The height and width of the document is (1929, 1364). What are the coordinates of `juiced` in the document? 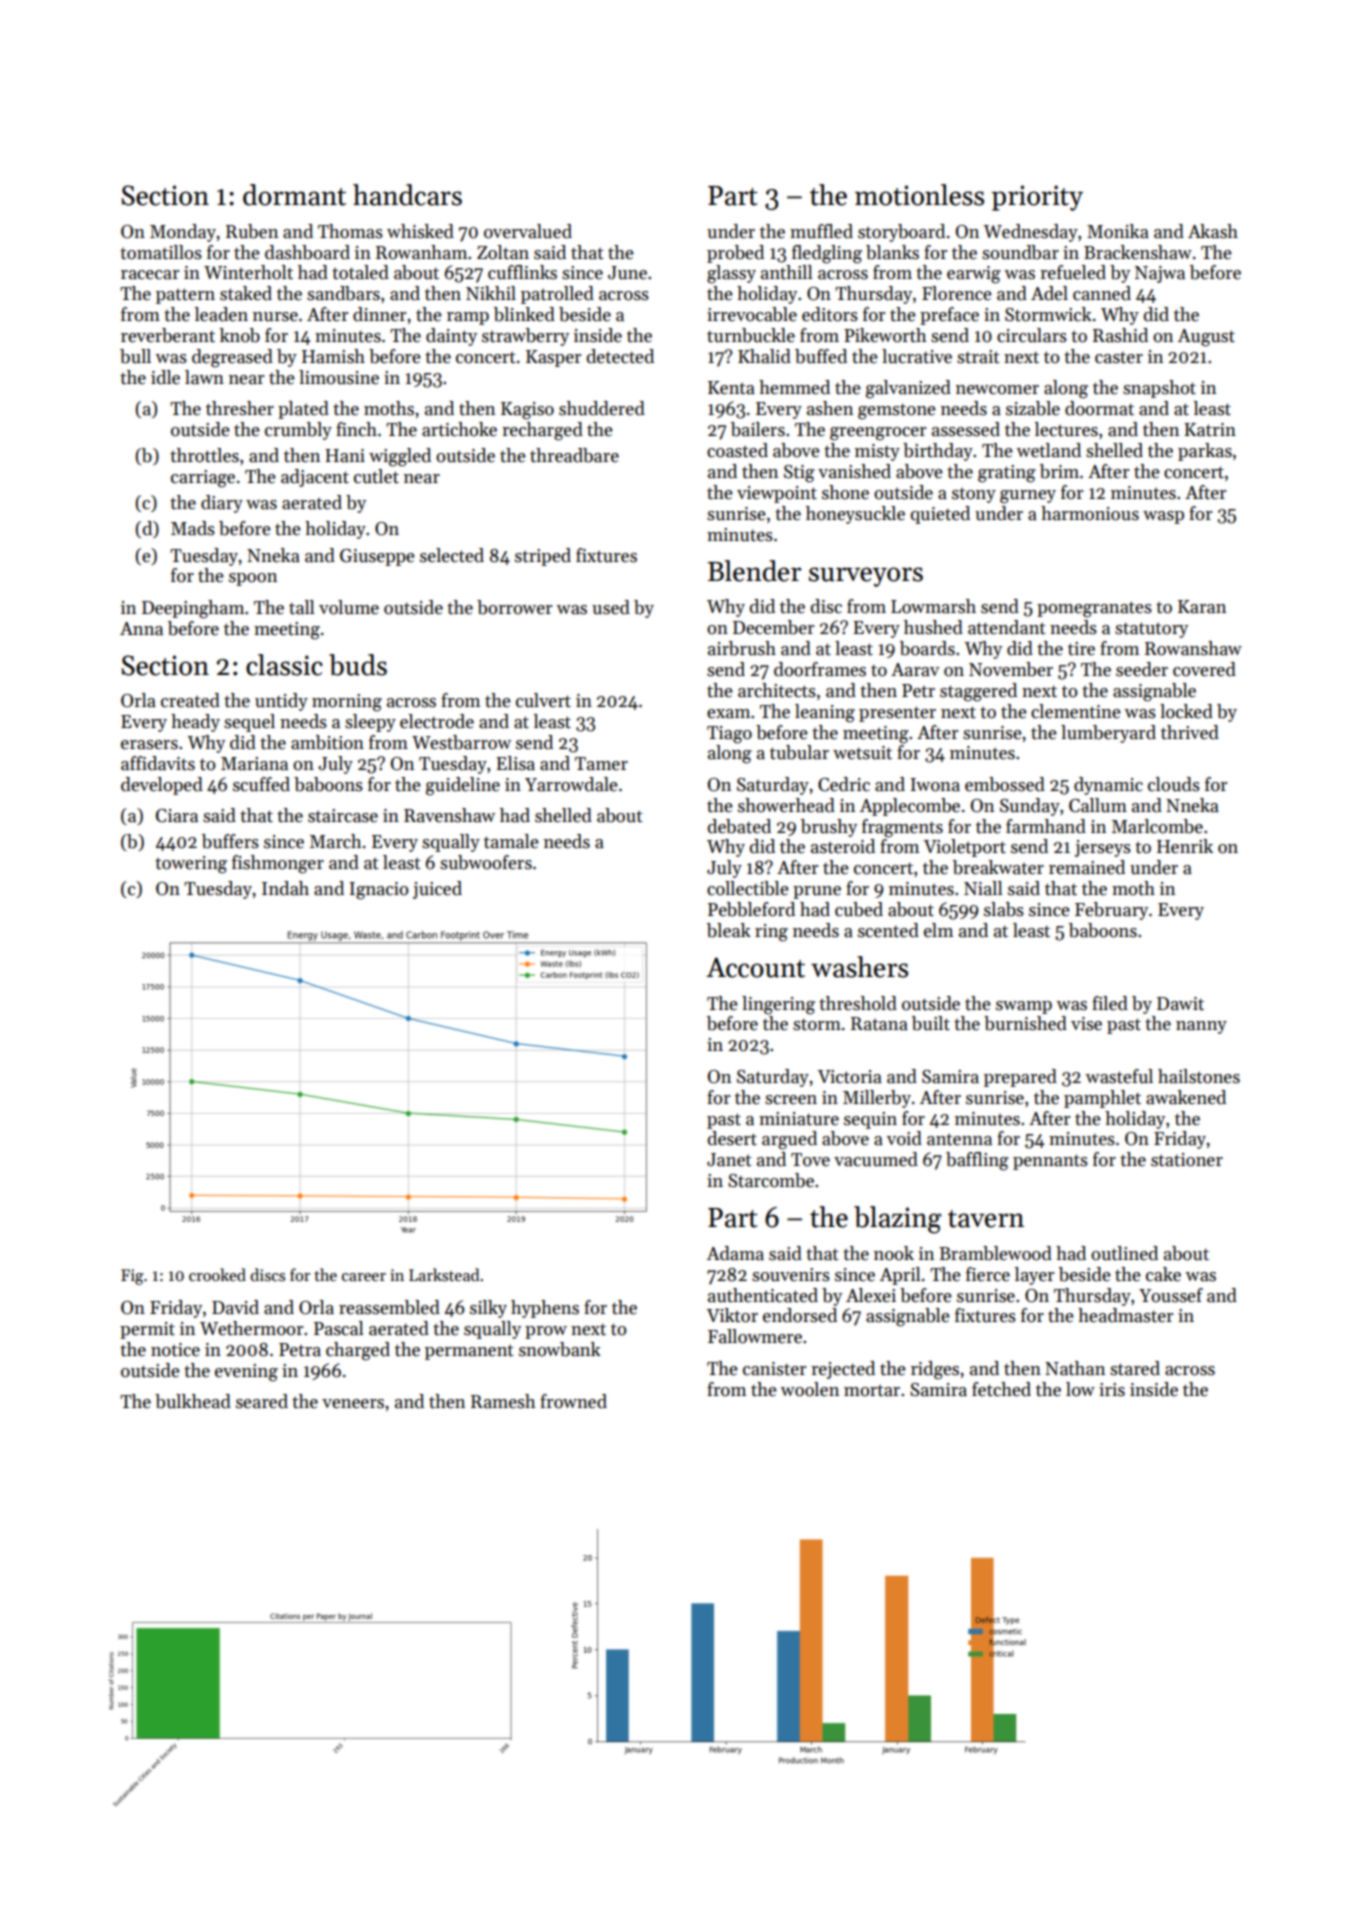 It's located at (437, 890).
